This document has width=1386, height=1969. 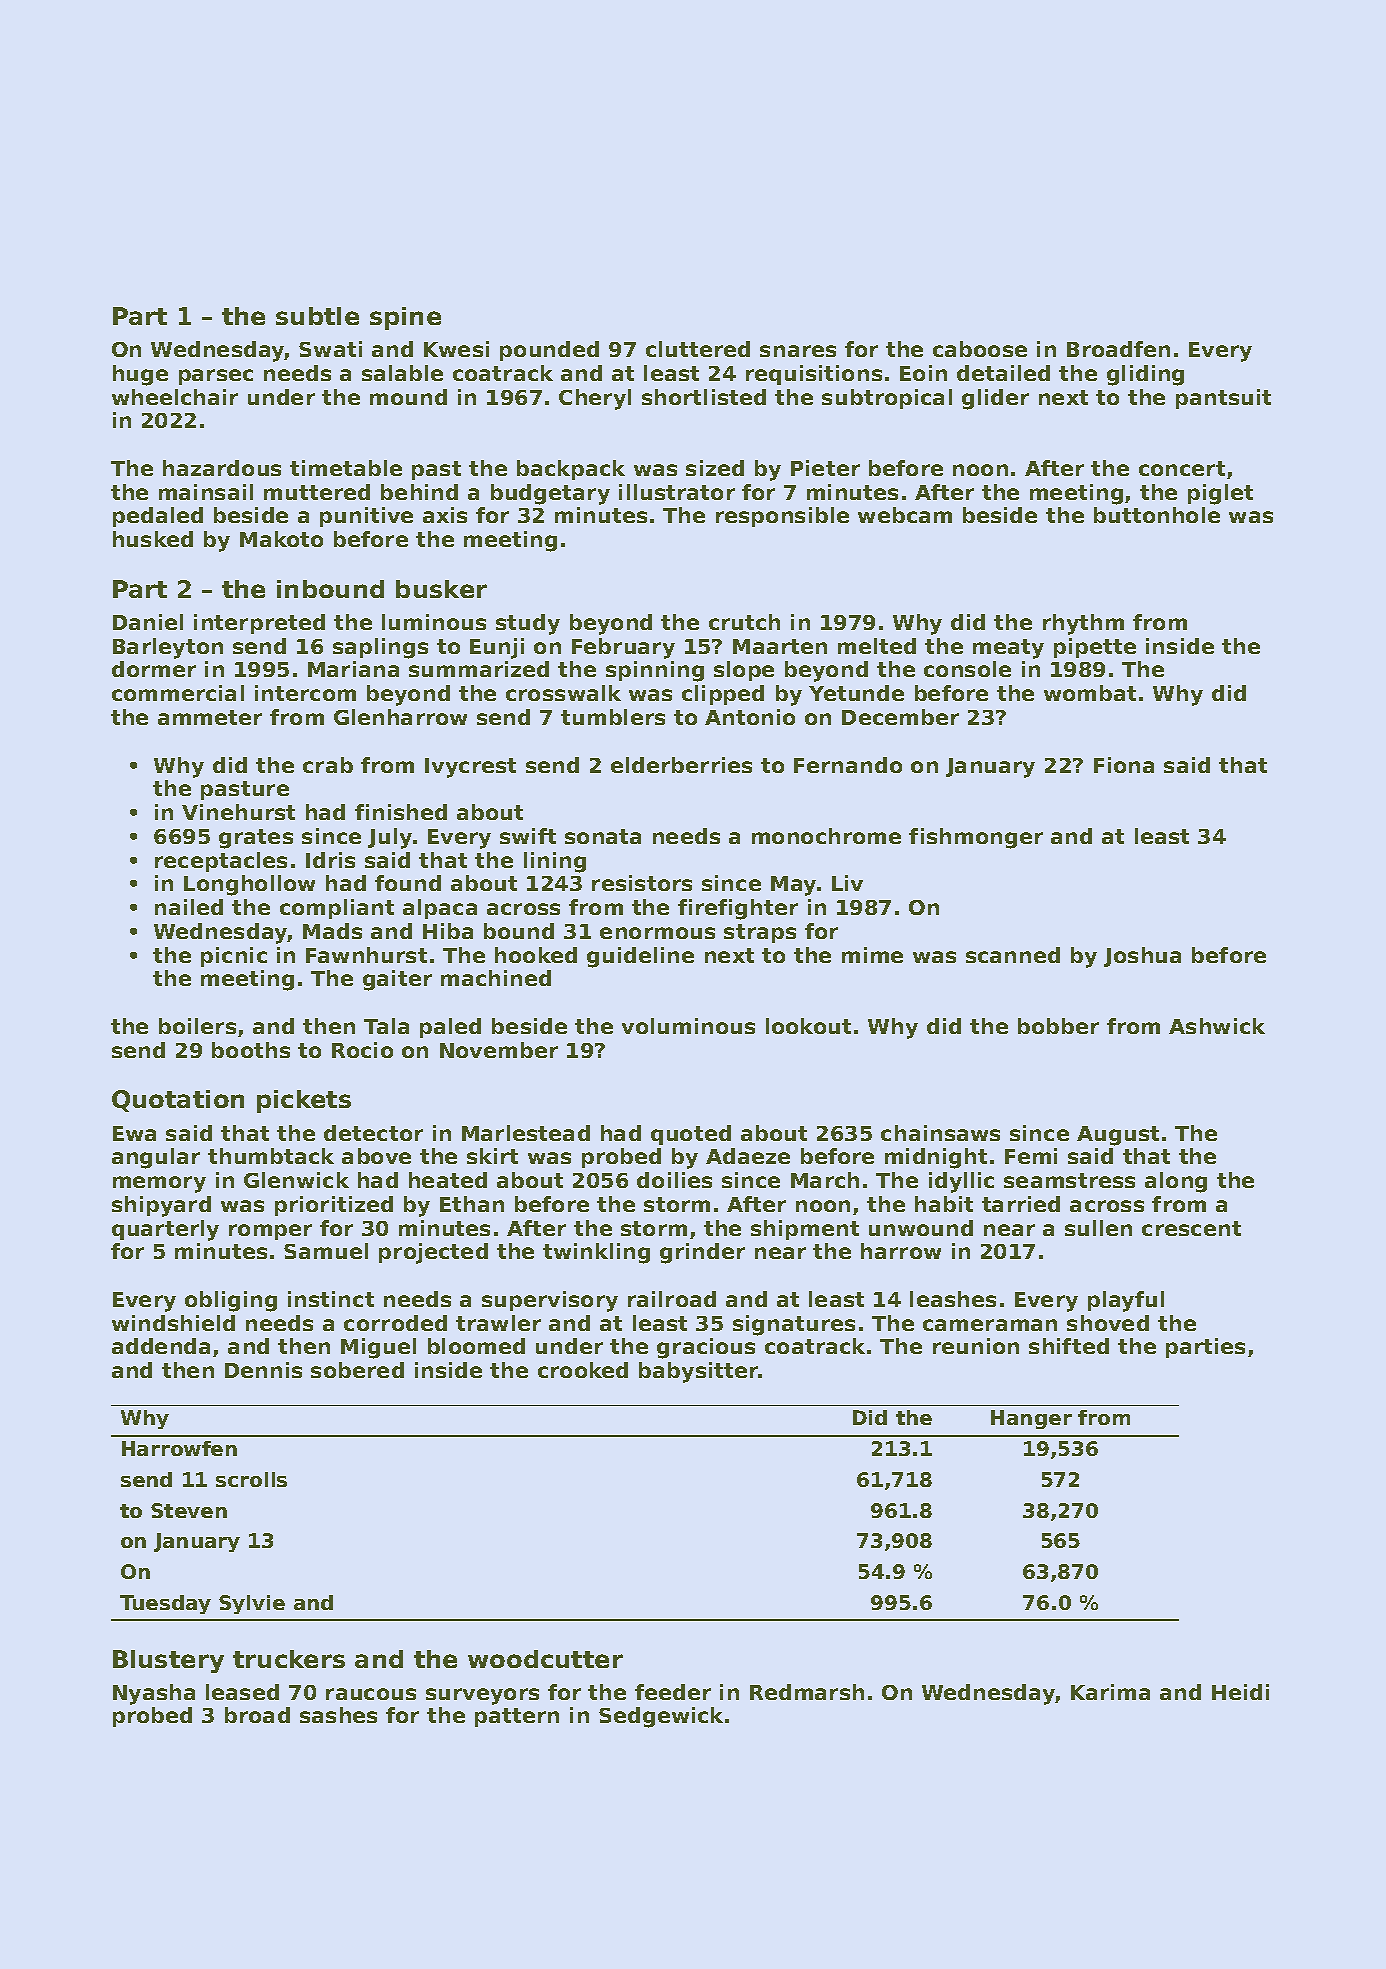 What do you see at coordinates (1145, 375) in the document?
I see `gliding` at bounding box center [1145, 375].
